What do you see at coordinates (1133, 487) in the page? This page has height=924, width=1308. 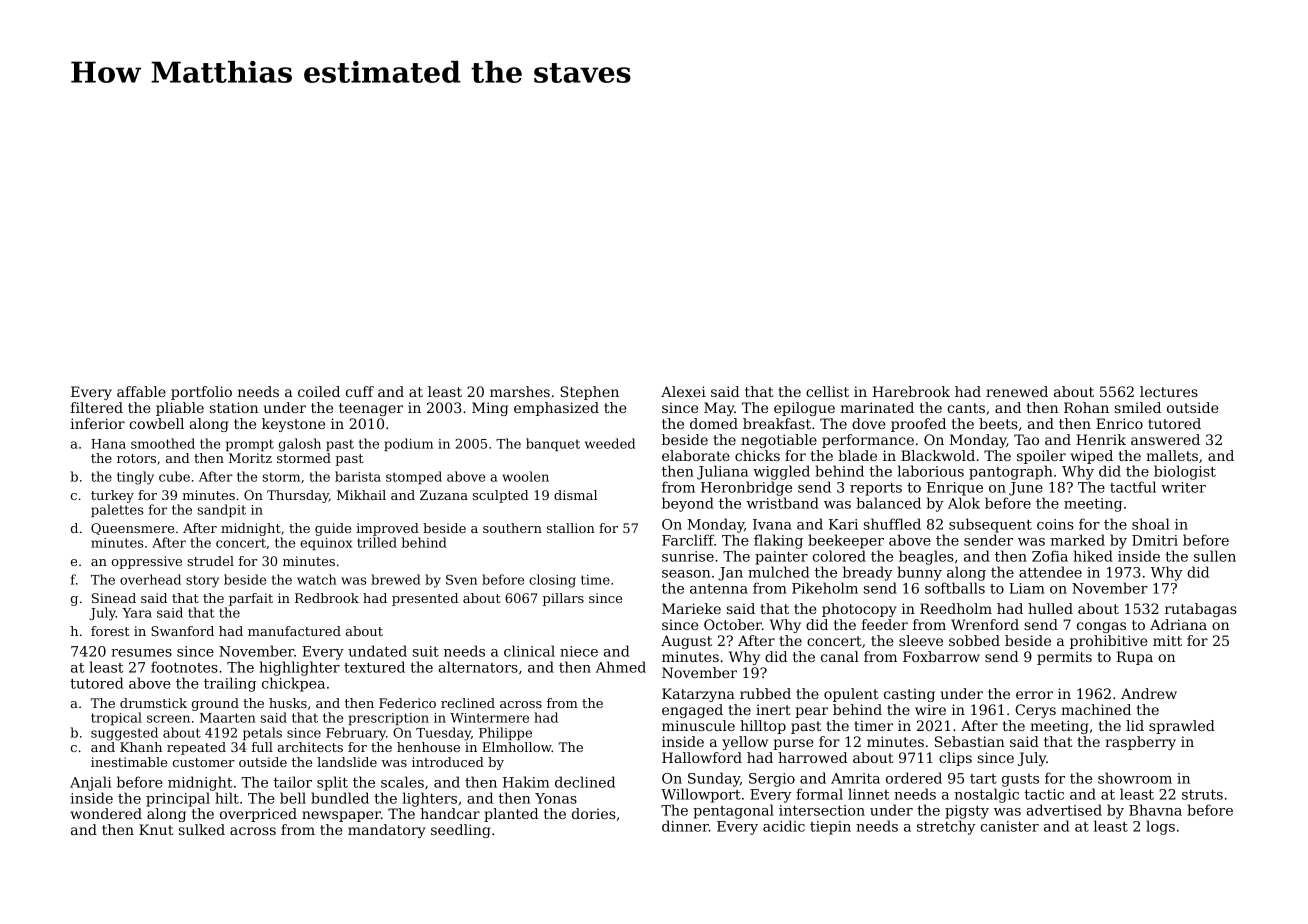 I see `tactful` at bounding box center [1133, 487].
